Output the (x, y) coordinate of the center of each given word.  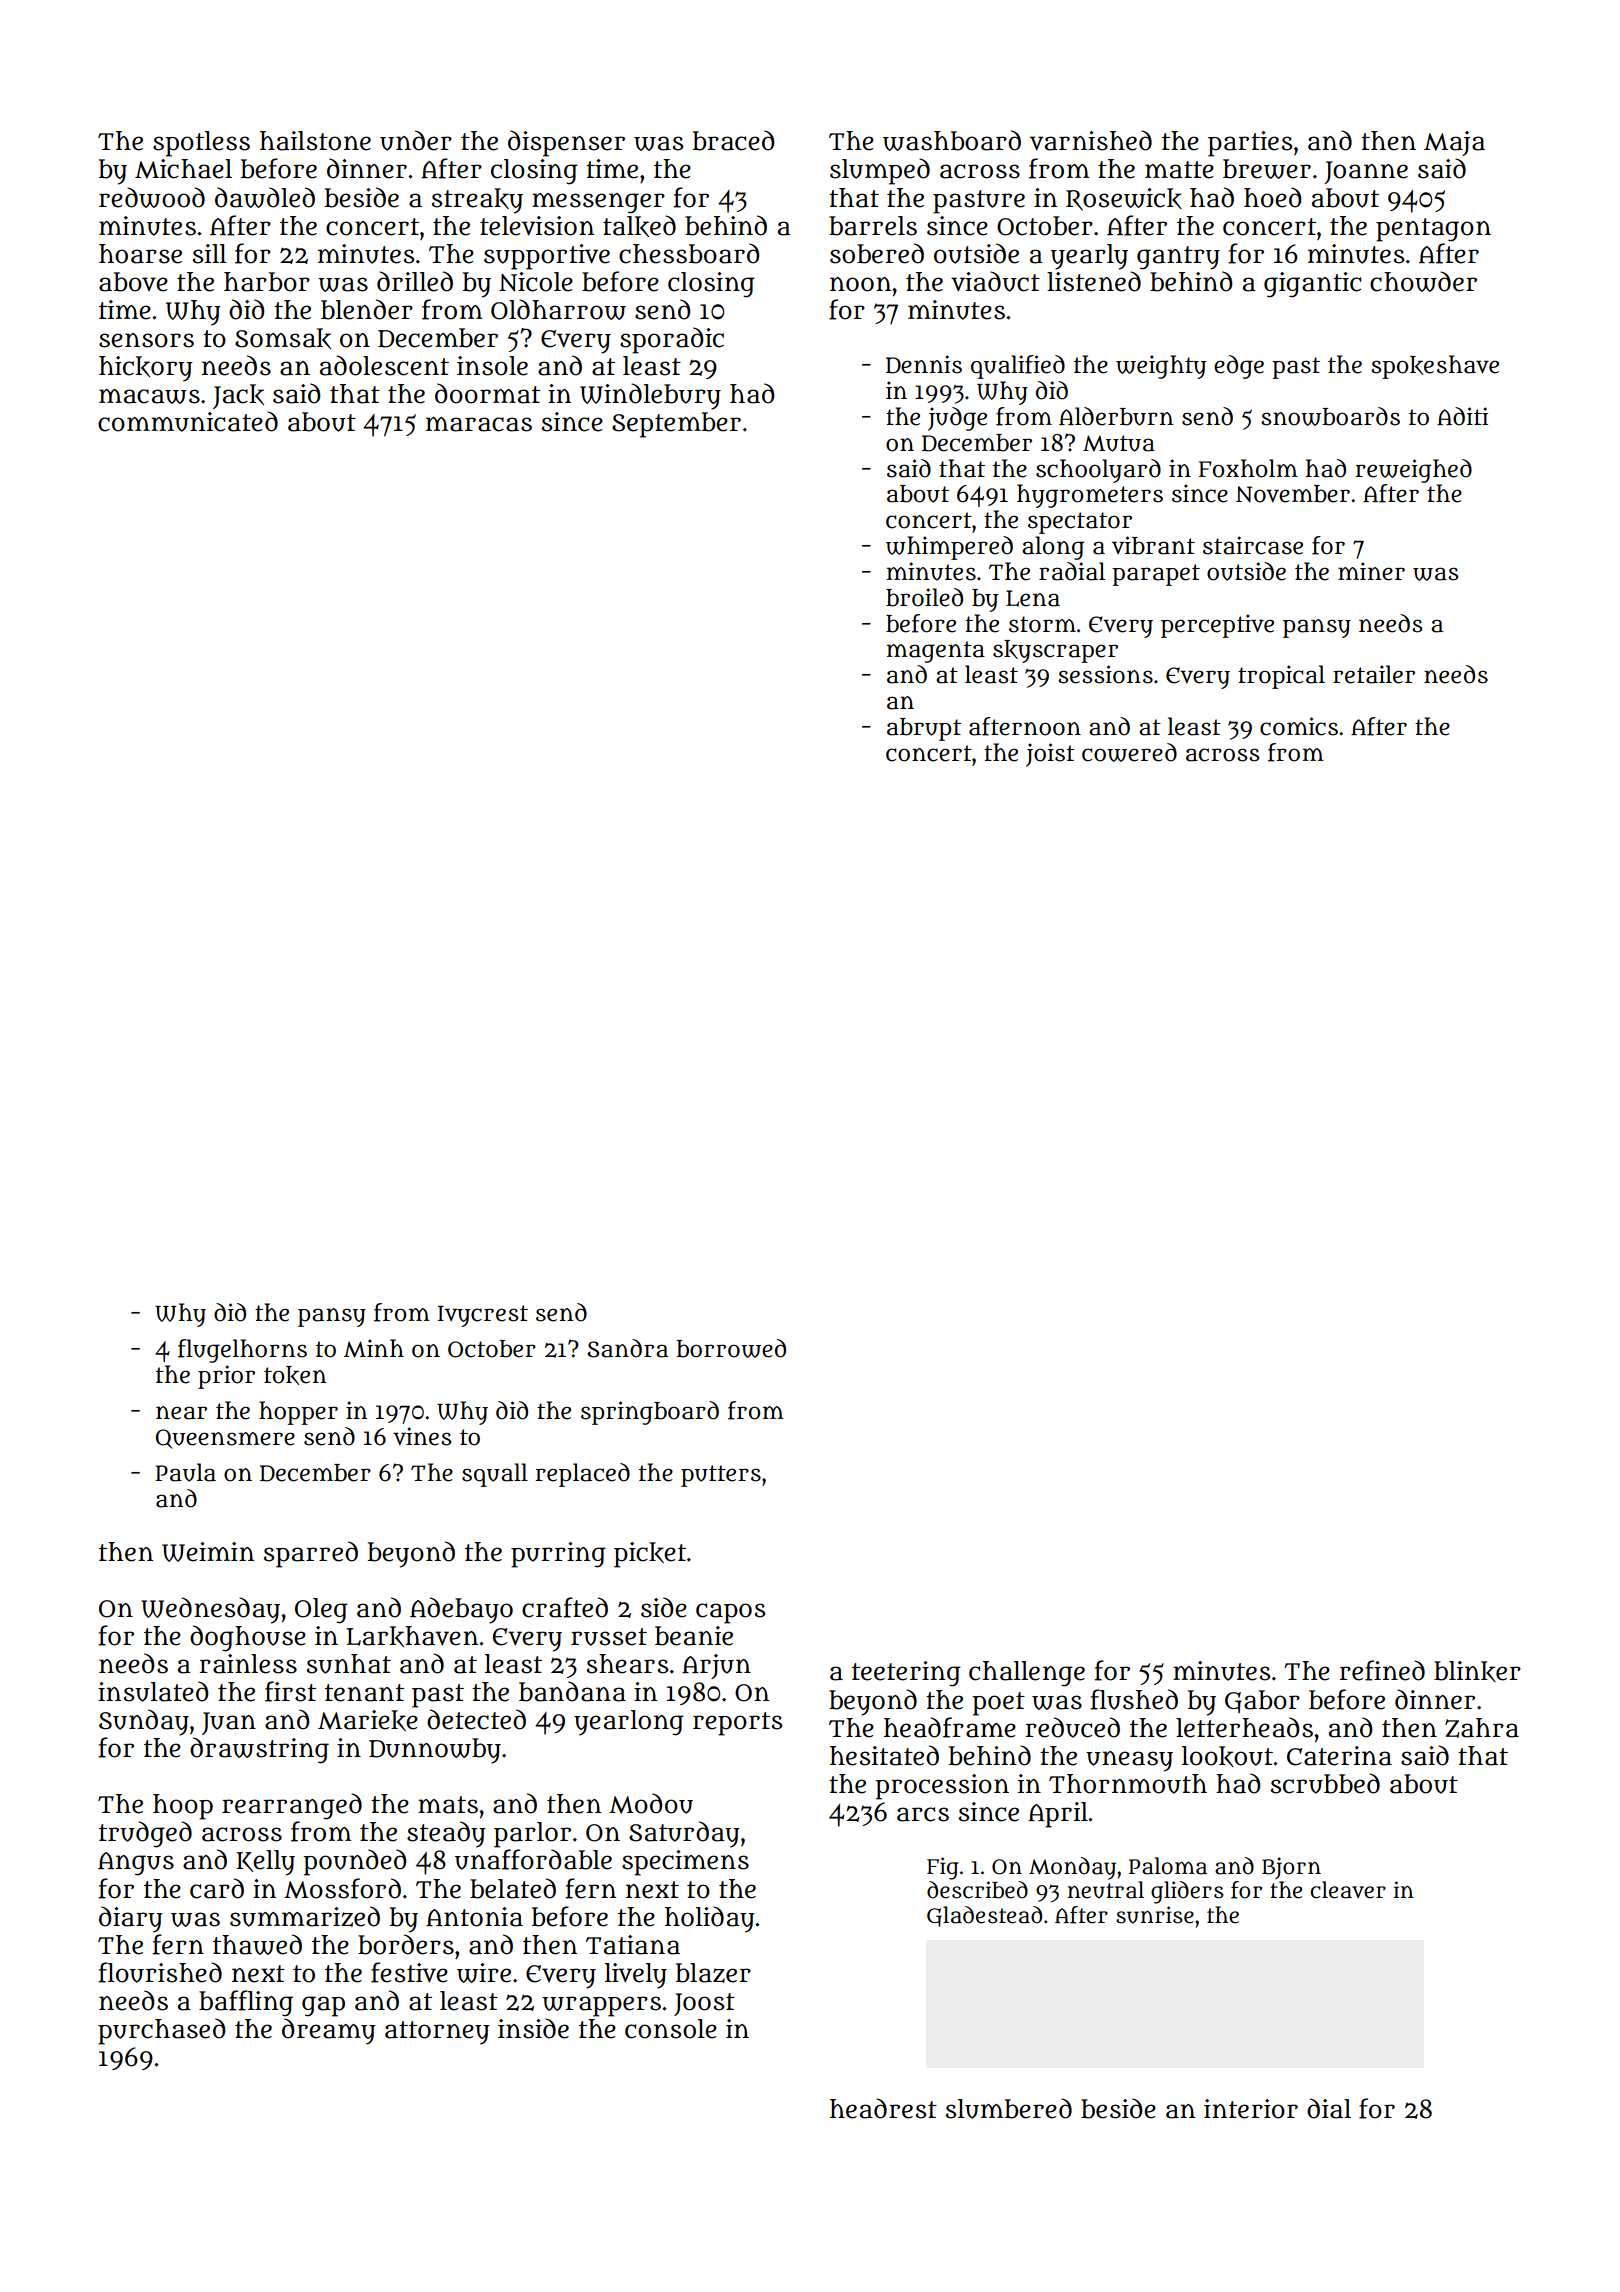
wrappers (601, 2006)
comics (1299, 726)
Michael (183, 169)
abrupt (924, 729)
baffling (246, 2003)
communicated (188, 421)
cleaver (1348, 1890)
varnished (1091, 140)
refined (1382, 1670)
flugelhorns (242, 1351)
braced (734, 140)
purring (558, 1555)
